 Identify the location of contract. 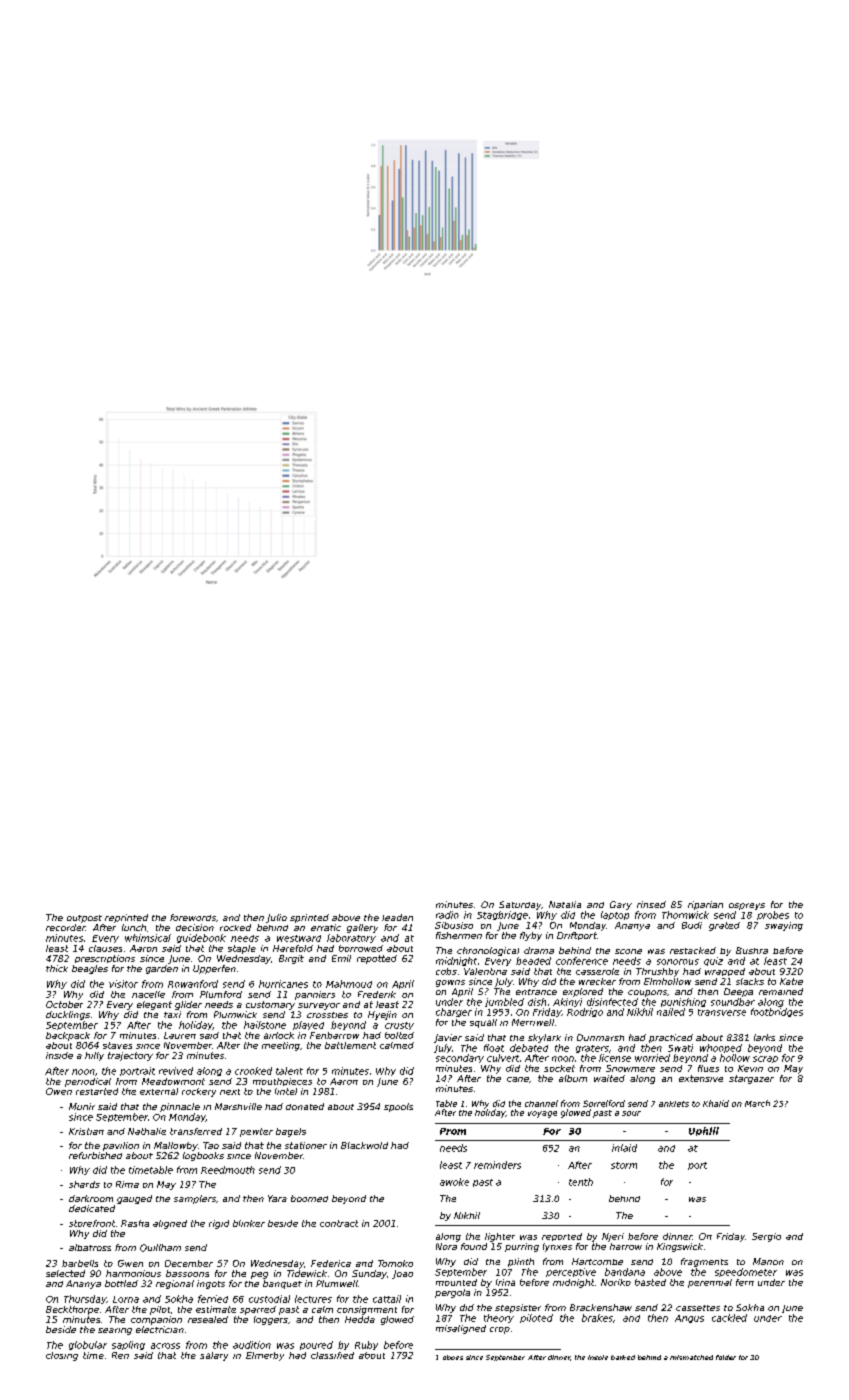
(339, 1223).
